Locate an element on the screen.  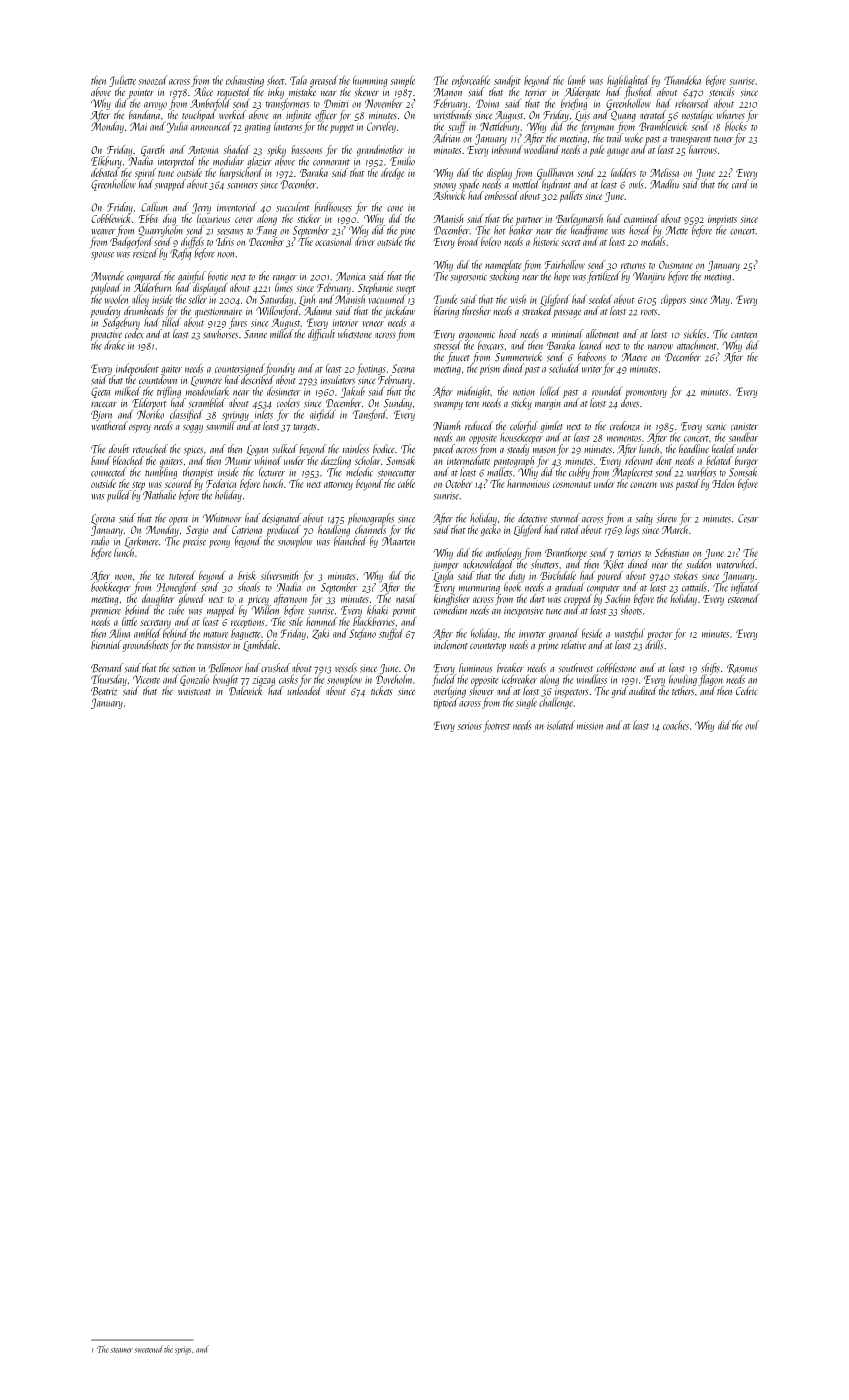
Monica is located at coordinates (350, 276).
